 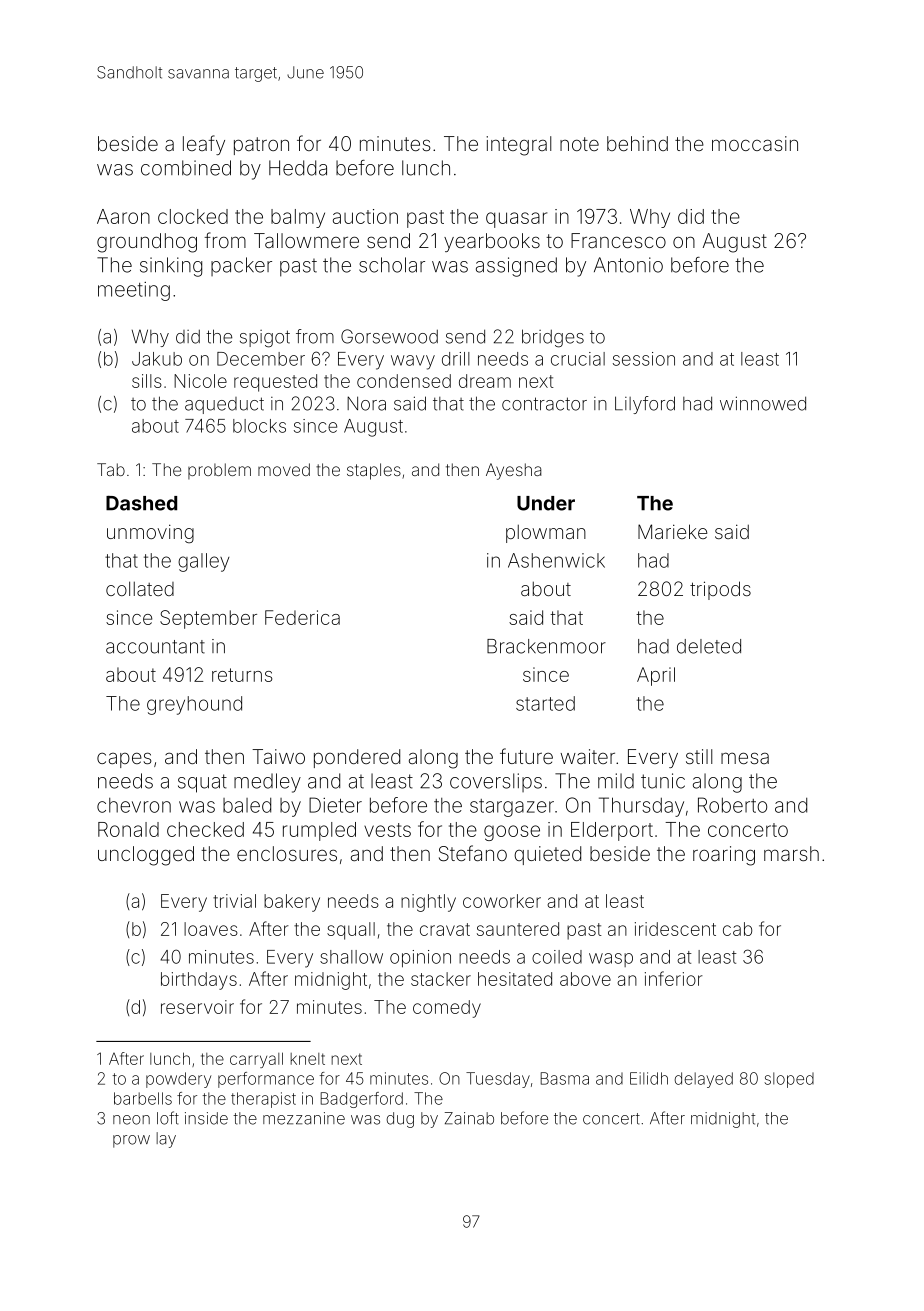 What do you see at coordinates (197, 1007) in the screenshot?
I see `reservoir` at bounding box center [197, 1007].
